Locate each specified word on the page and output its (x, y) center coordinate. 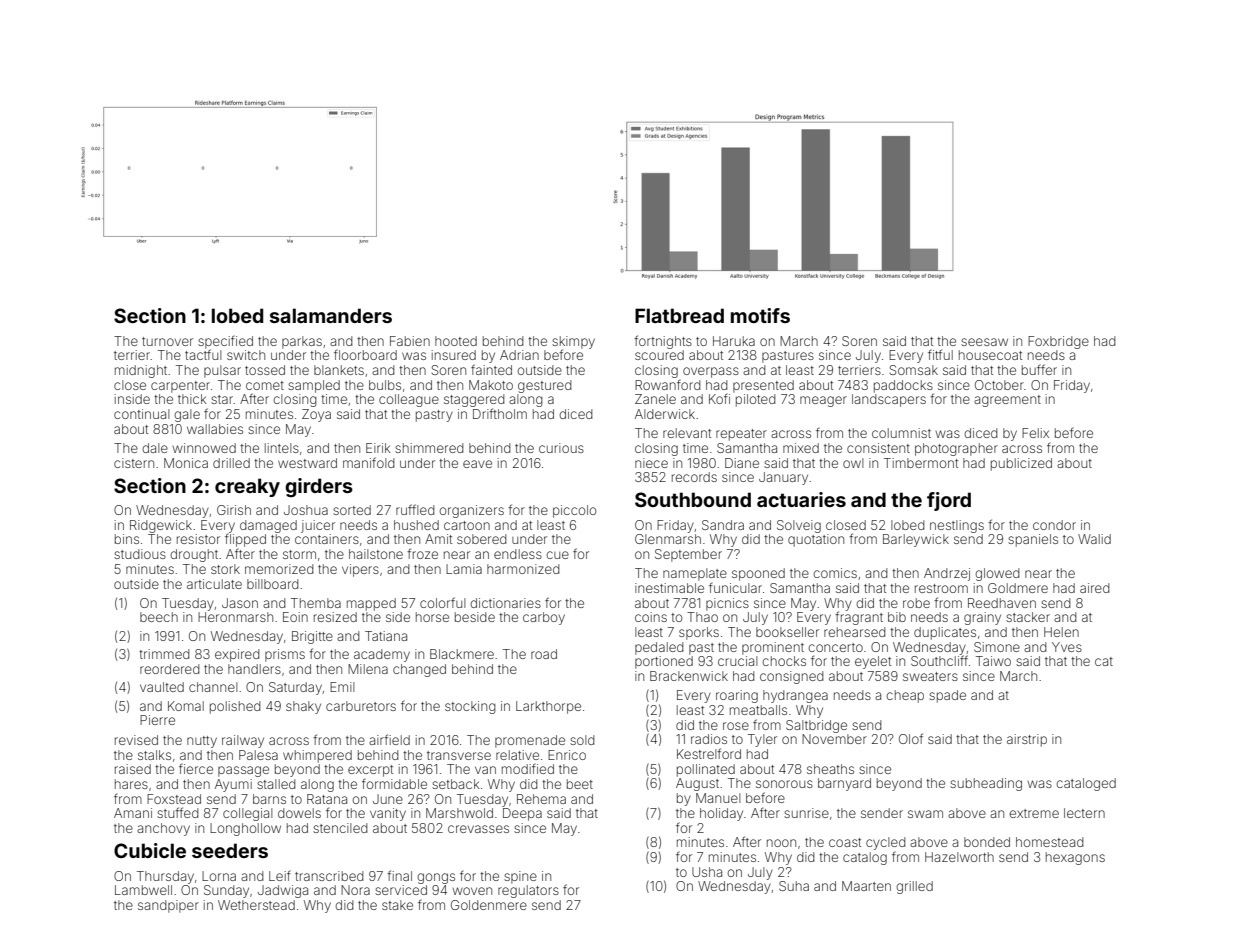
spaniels (1033, 540)
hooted (456, 341)
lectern (1084, 813)
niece (651, 463)
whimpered (317, 756)
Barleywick (916, 540)
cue (557, 555)
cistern (134, 463)
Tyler (762, 740)
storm (299, 554)
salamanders (331, 315)
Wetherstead (256, 905)
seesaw (984, 342)
